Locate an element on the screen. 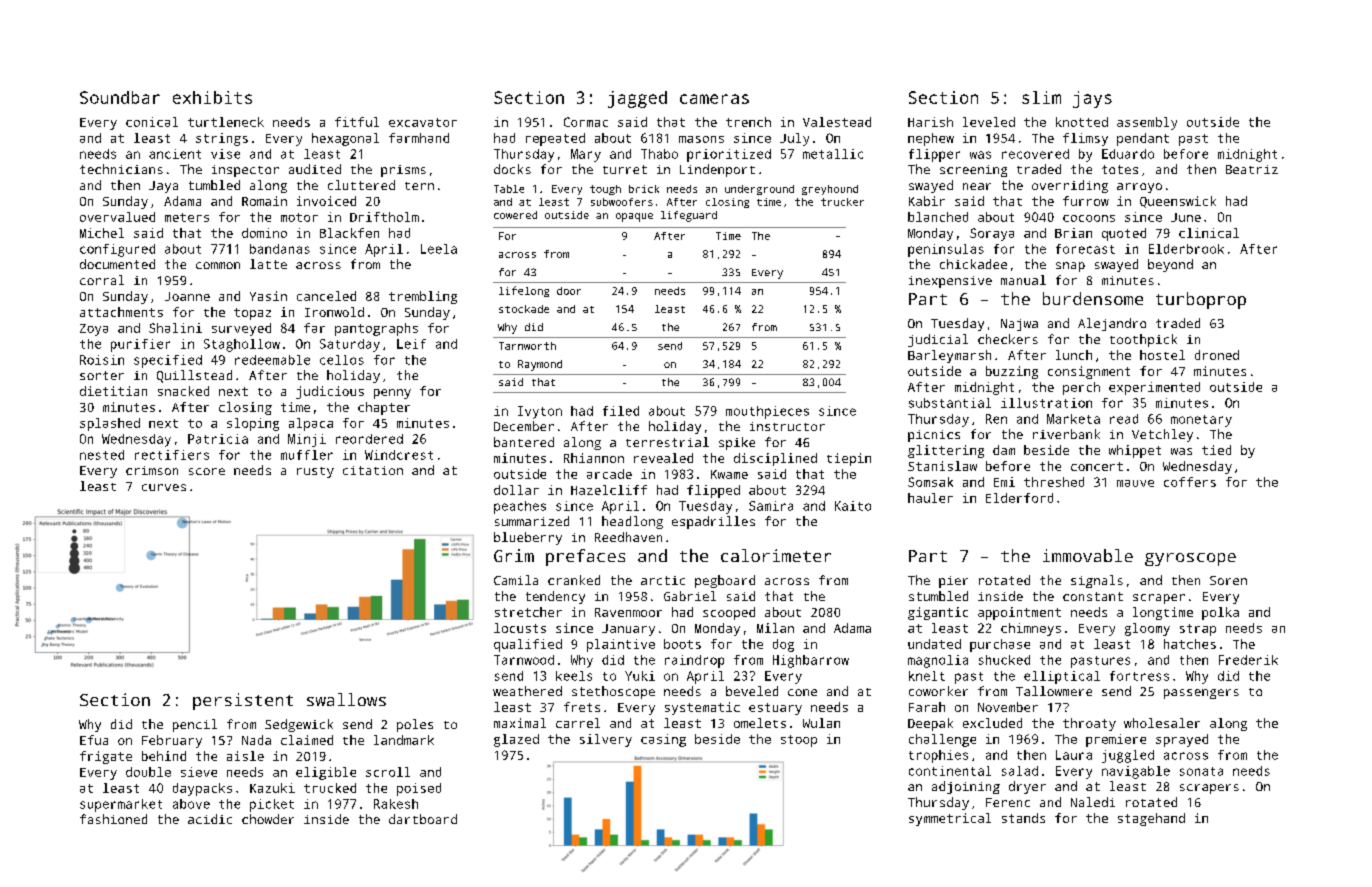  mauve is located at coordinates (1135, 483).
